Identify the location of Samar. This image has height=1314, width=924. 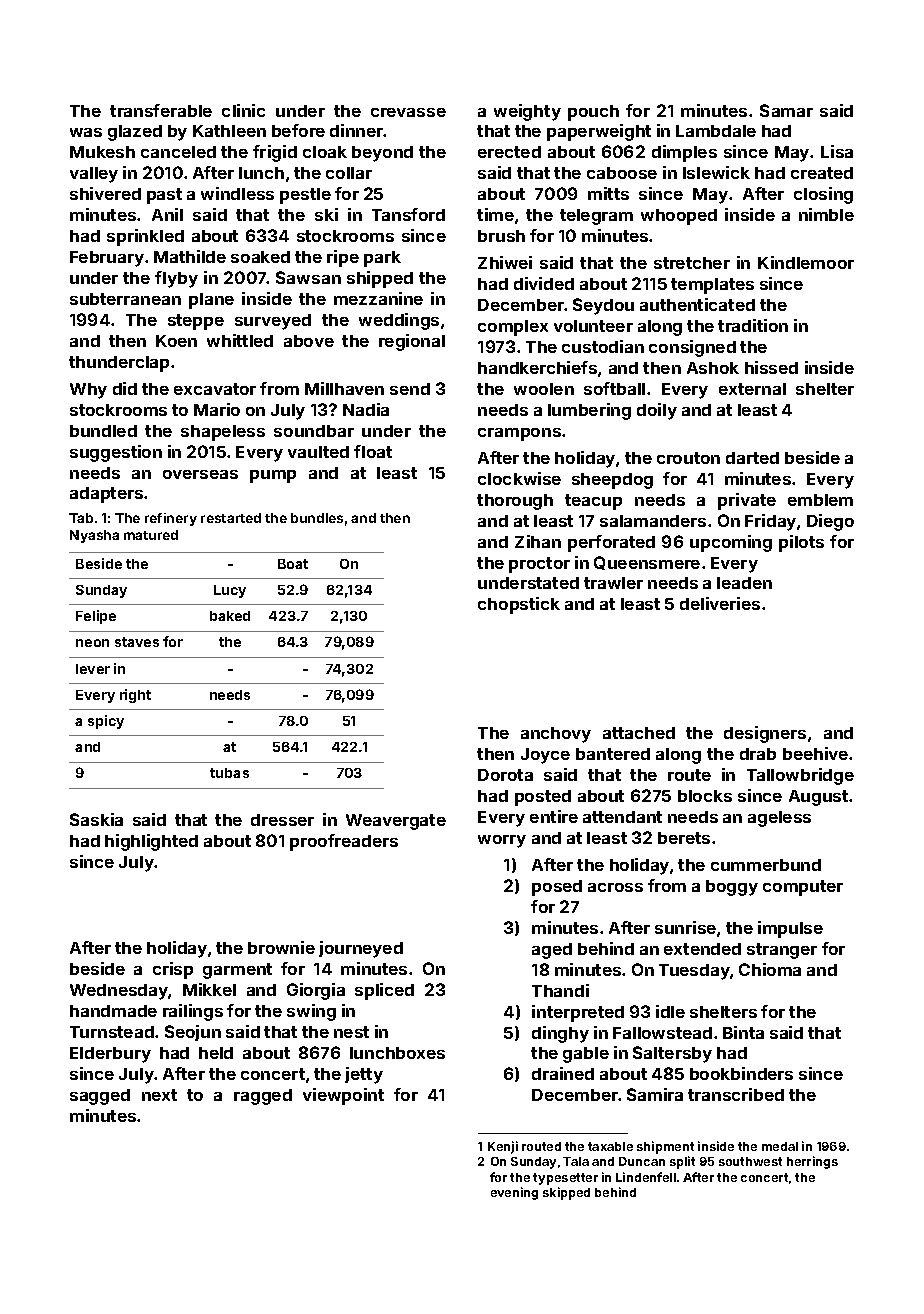
(786, 110).
